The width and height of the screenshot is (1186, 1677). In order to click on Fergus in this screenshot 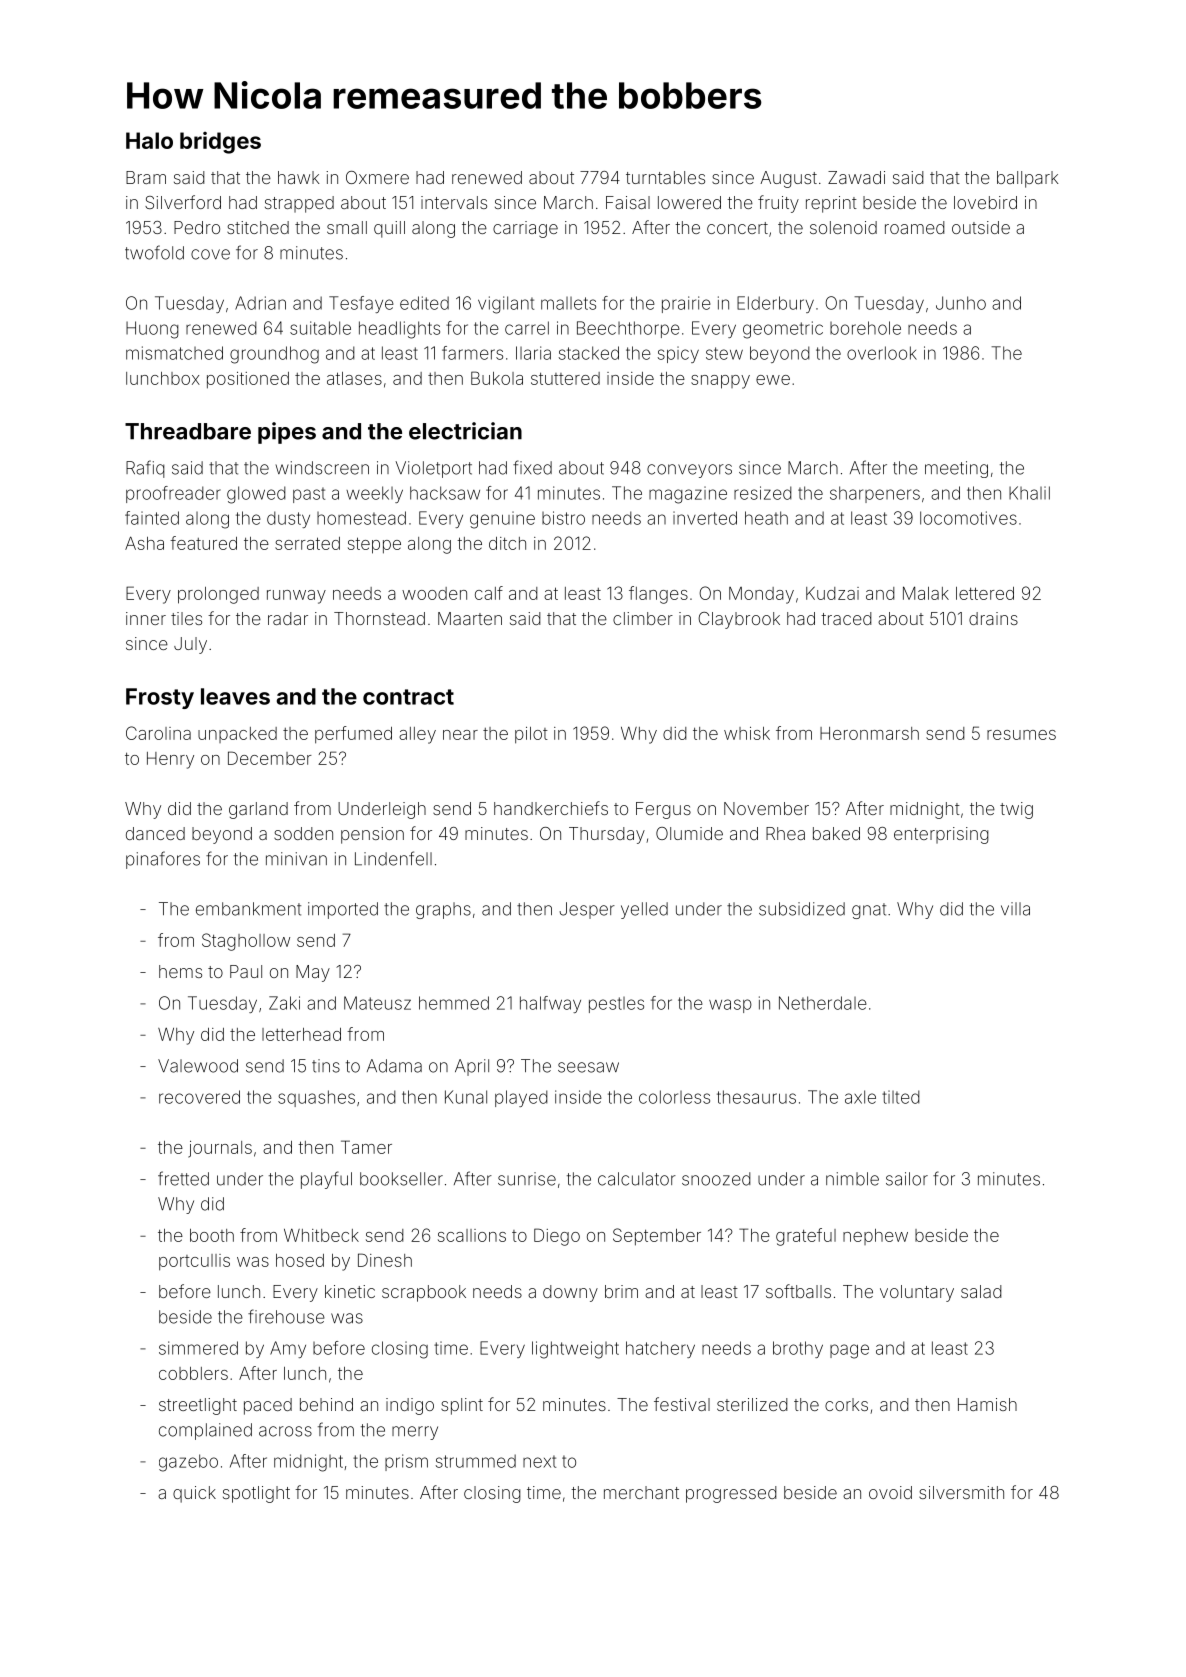, I will do `click(663, 810)`.
